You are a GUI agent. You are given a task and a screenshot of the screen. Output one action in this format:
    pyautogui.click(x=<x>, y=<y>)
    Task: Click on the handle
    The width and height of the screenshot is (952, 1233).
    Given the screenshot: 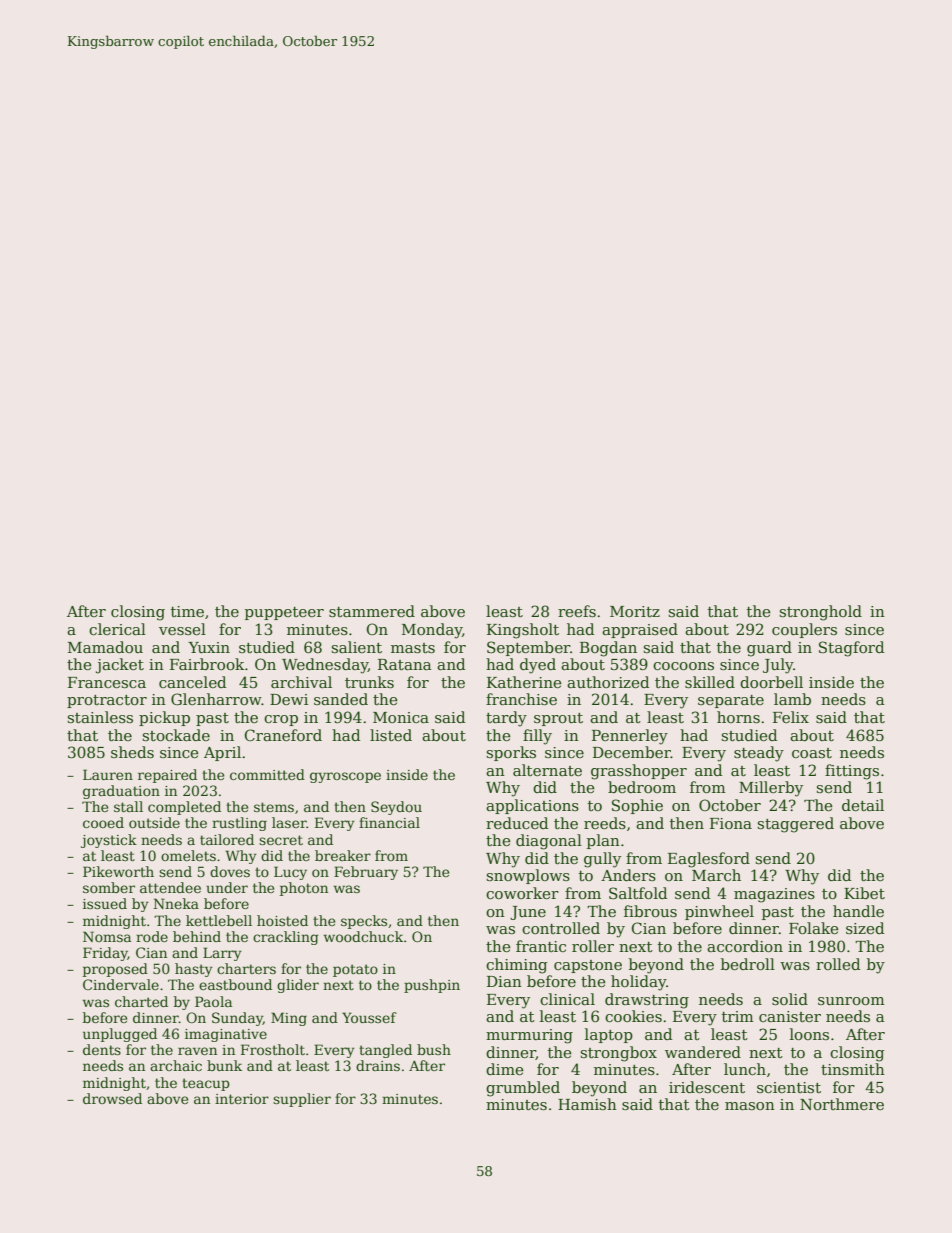 What is the action you would take?
    pyautogui.click(x=858, y=911)
